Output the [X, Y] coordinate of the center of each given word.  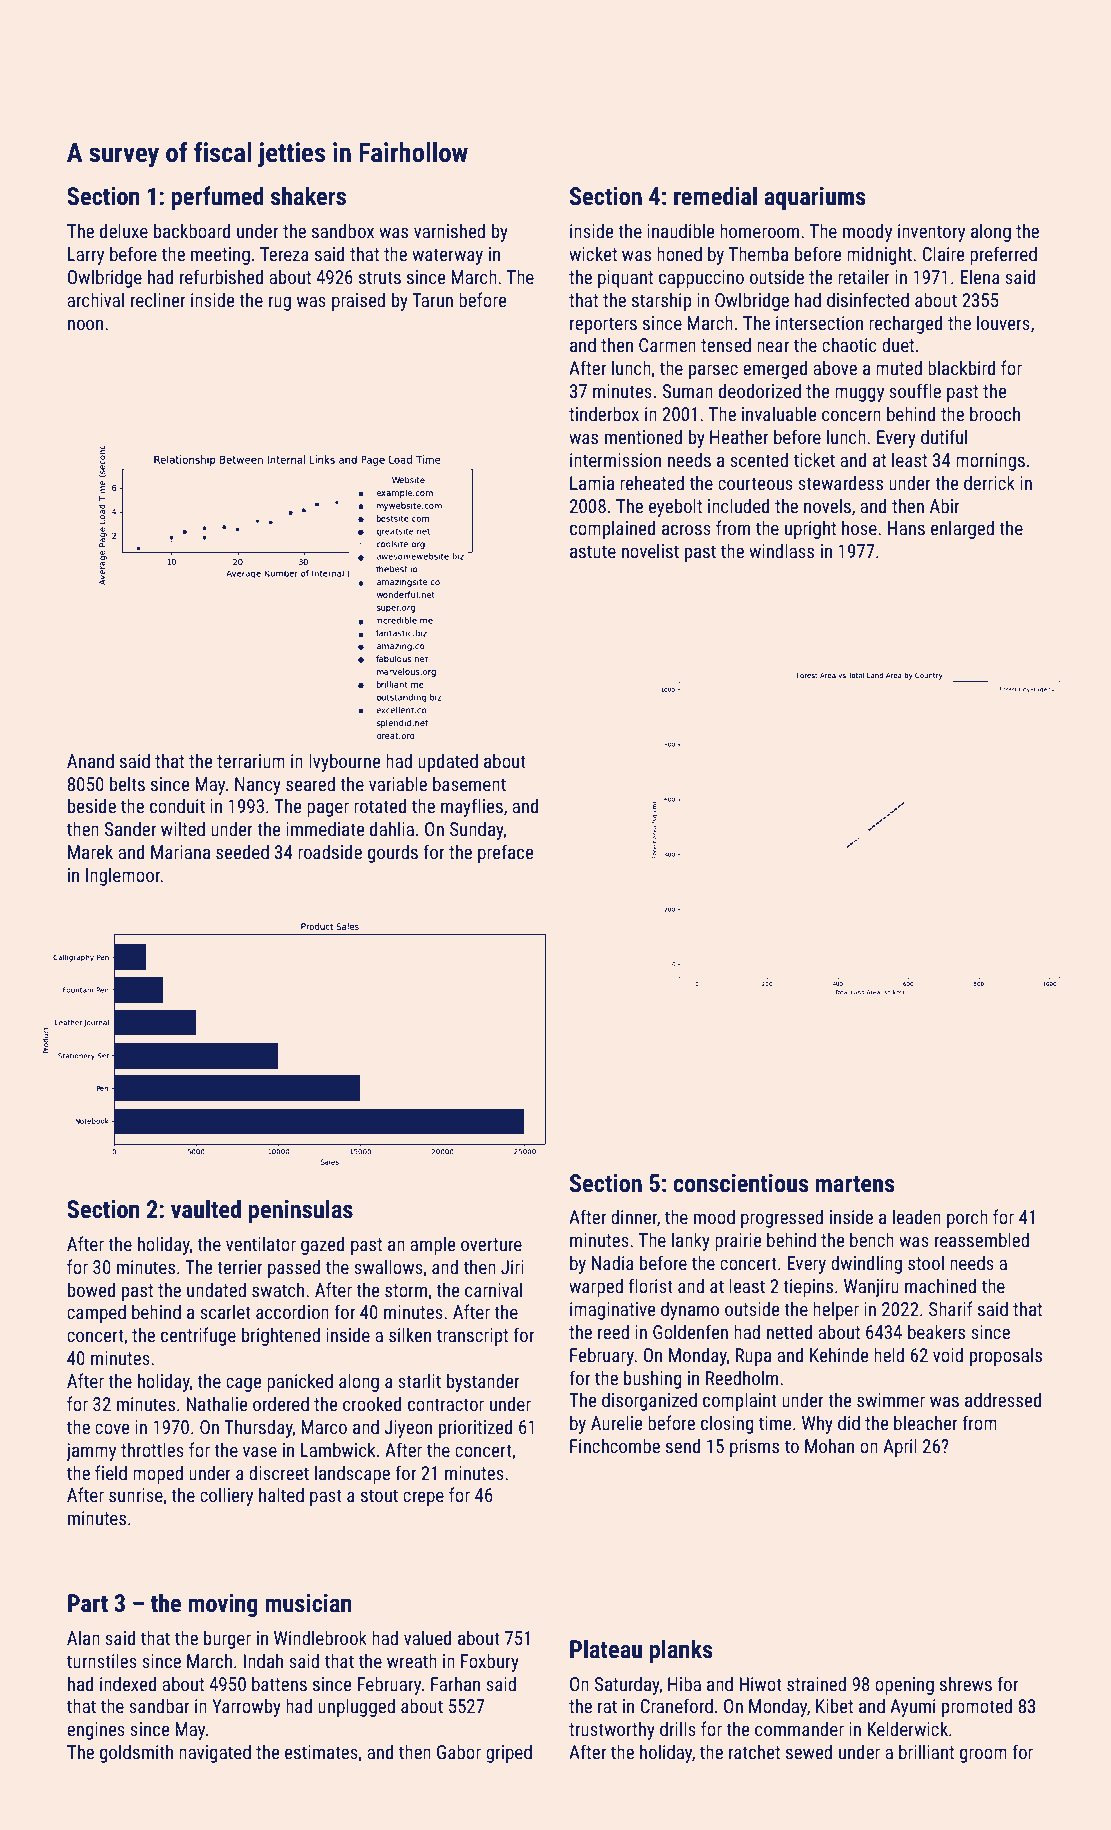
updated [448, 762]
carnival [493, 1289]
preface [506, 853]
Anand [90, 760]
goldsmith [136, 1753]
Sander [130, 828]
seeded [242, 851]
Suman [688, 391]
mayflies [472, 807]
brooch [995, 413]
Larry [86, 256]
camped [96, 1313]
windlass [781, 550]
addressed [1003, 1399]
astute [593, 551]
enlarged [962, 529]
